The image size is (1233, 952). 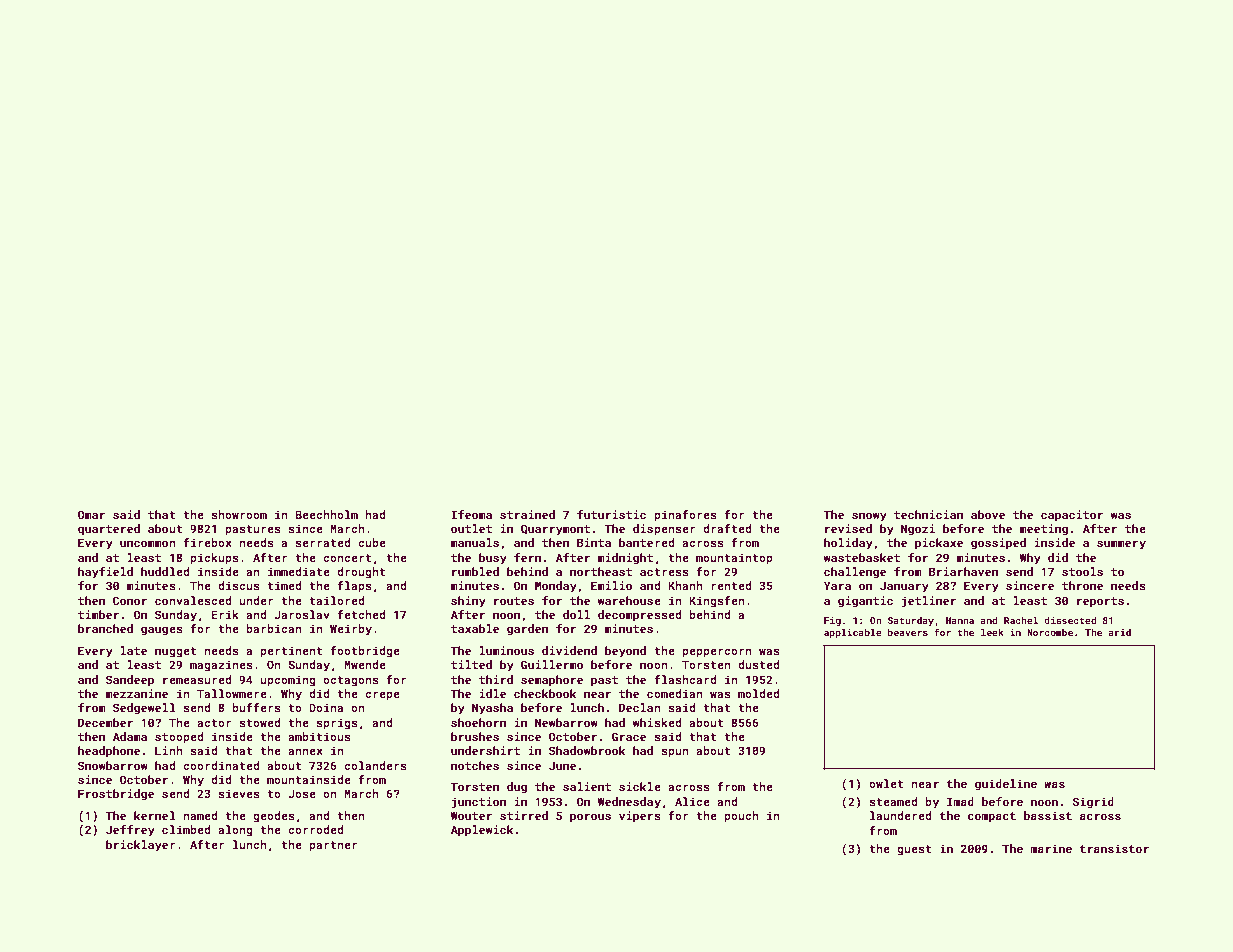 I want to click on Quarrymont, so click(x=555, y=530).
